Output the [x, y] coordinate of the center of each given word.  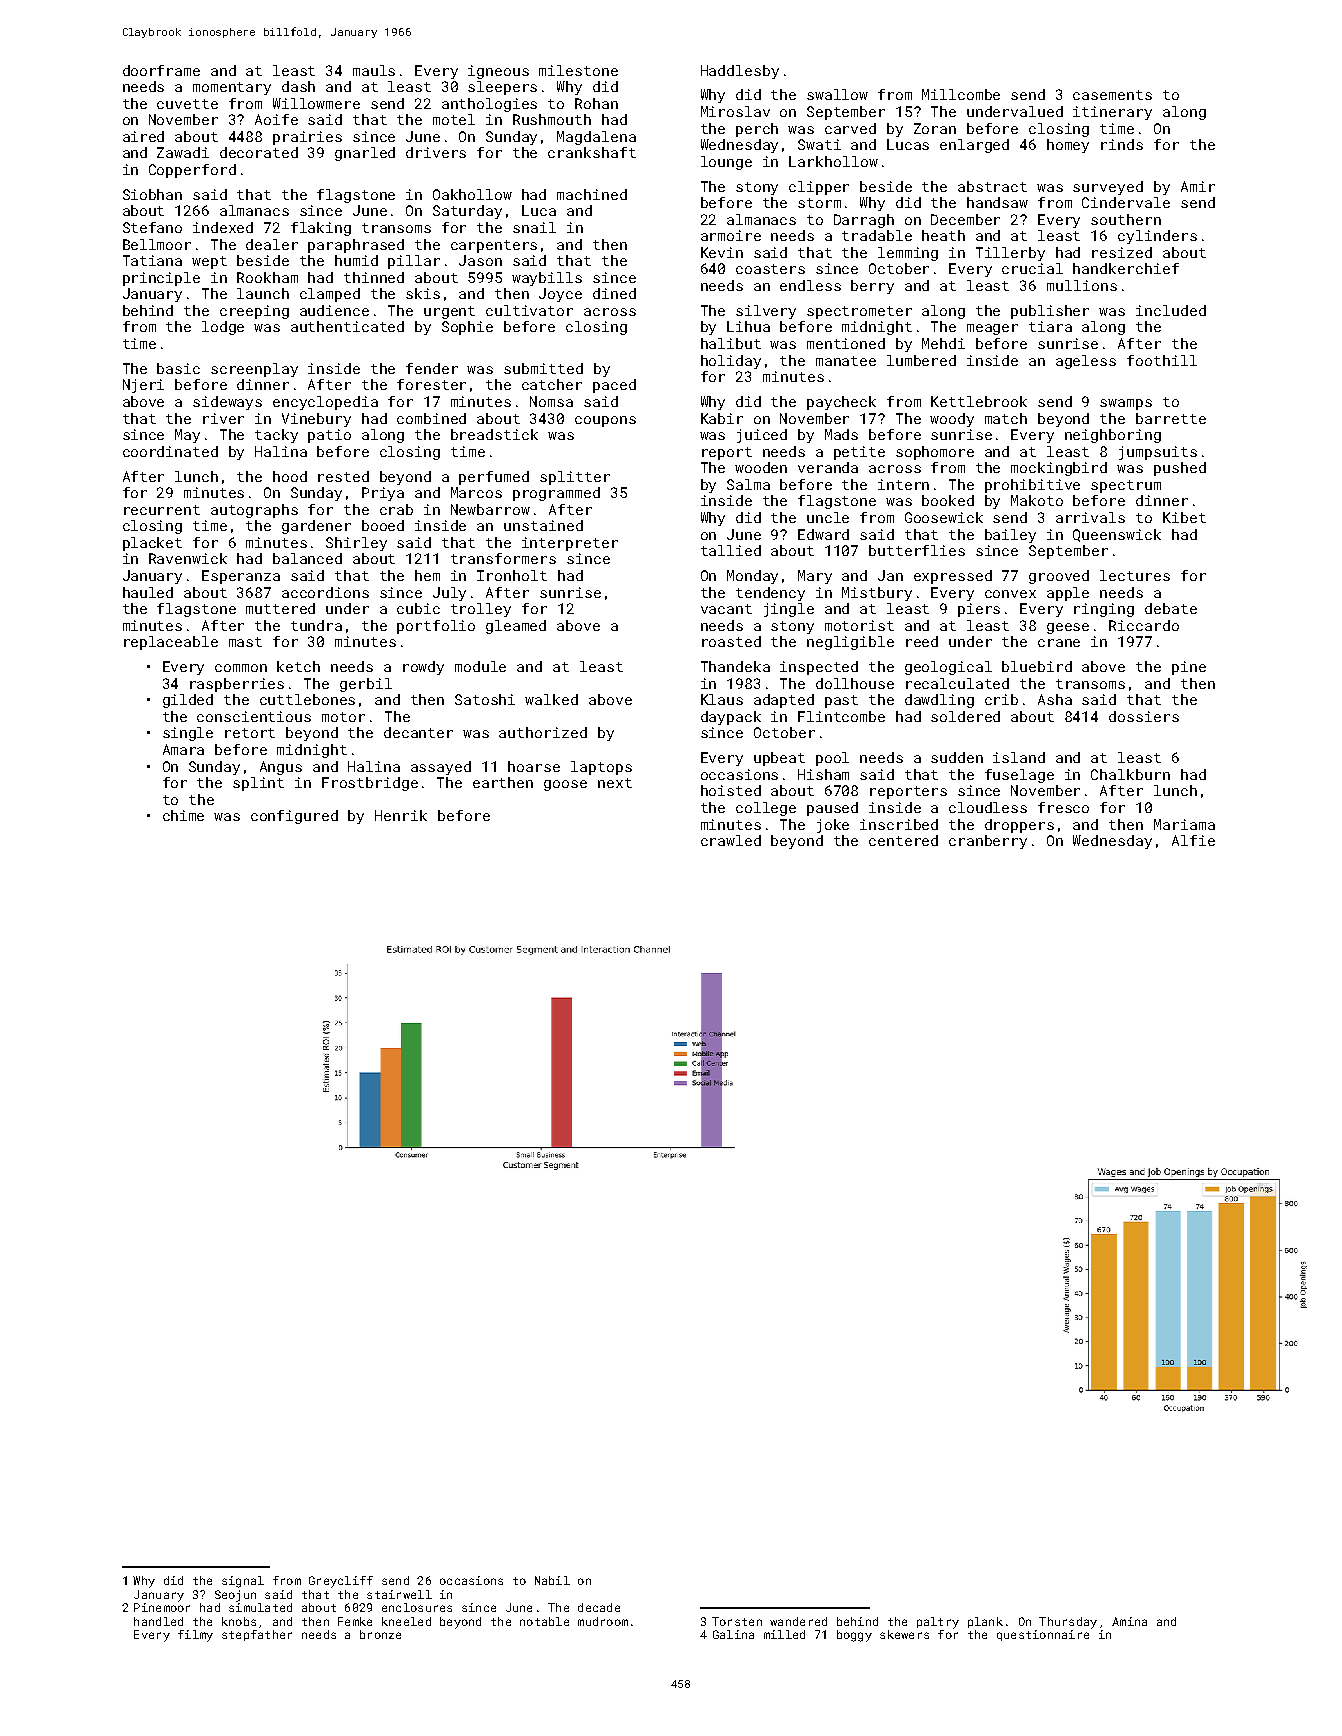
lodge [223, 328]
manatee [846, 361]
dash [298, 86]
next [615, 783]
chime [183, 815]
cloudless [988, 807]
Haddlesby [740, 72]
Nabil [552, 1580]
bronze [380, 1634]
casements [1112, 95]
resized [1122, 252]
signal [243, 1582]
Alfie [1193, 840]
